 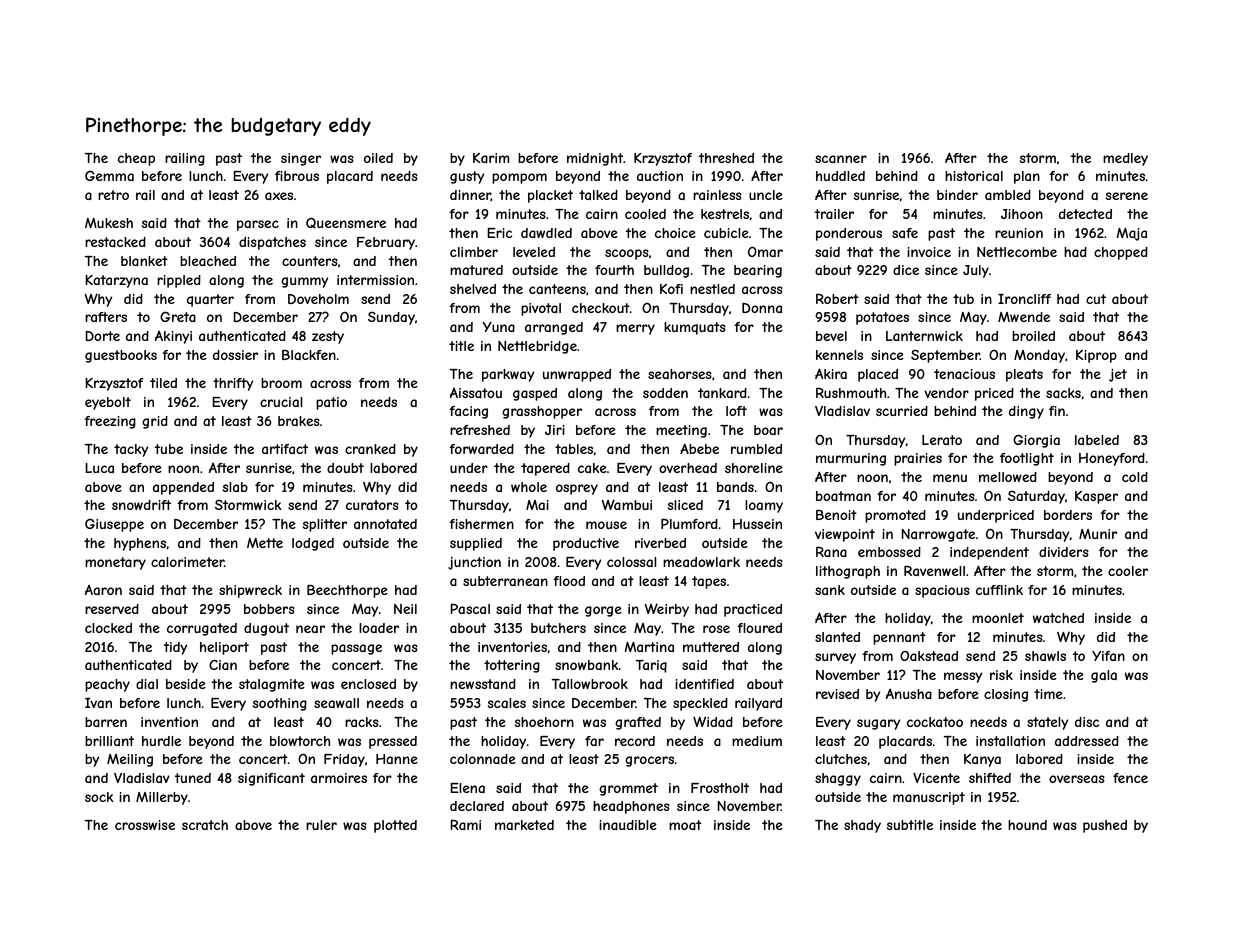 What do you see at coordinates (116, 281) in the screenshot?
I see `Katarzyna` at bounding box center [116, 281].
